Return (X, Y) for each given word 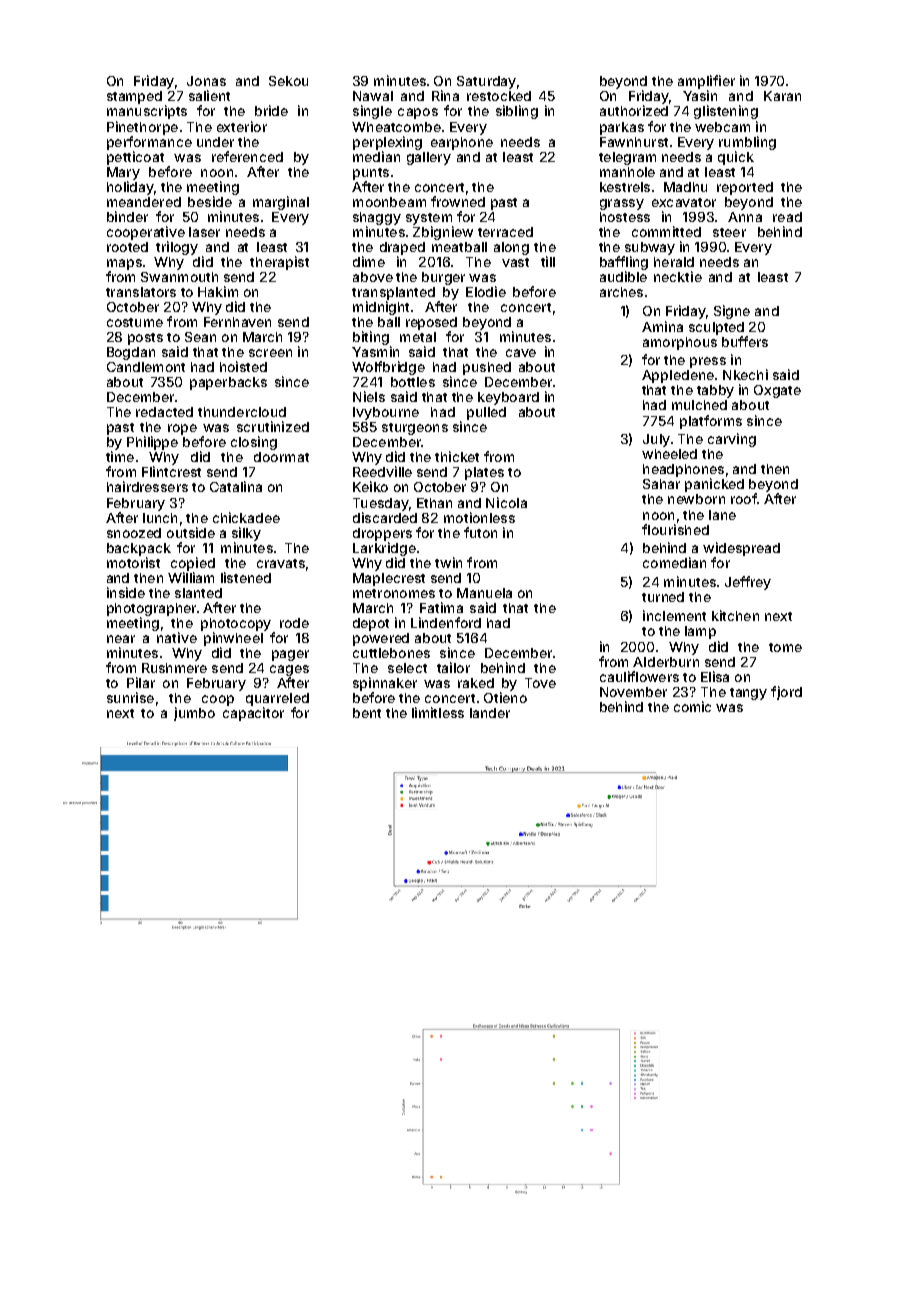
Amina (662, 326)
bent (367, 713)
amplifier (706, 82)
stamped (134, 97)
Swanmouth (179, 277)
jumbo (194, 714)
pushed (487, 368)
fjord (786, 693)
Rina (445, 95)
